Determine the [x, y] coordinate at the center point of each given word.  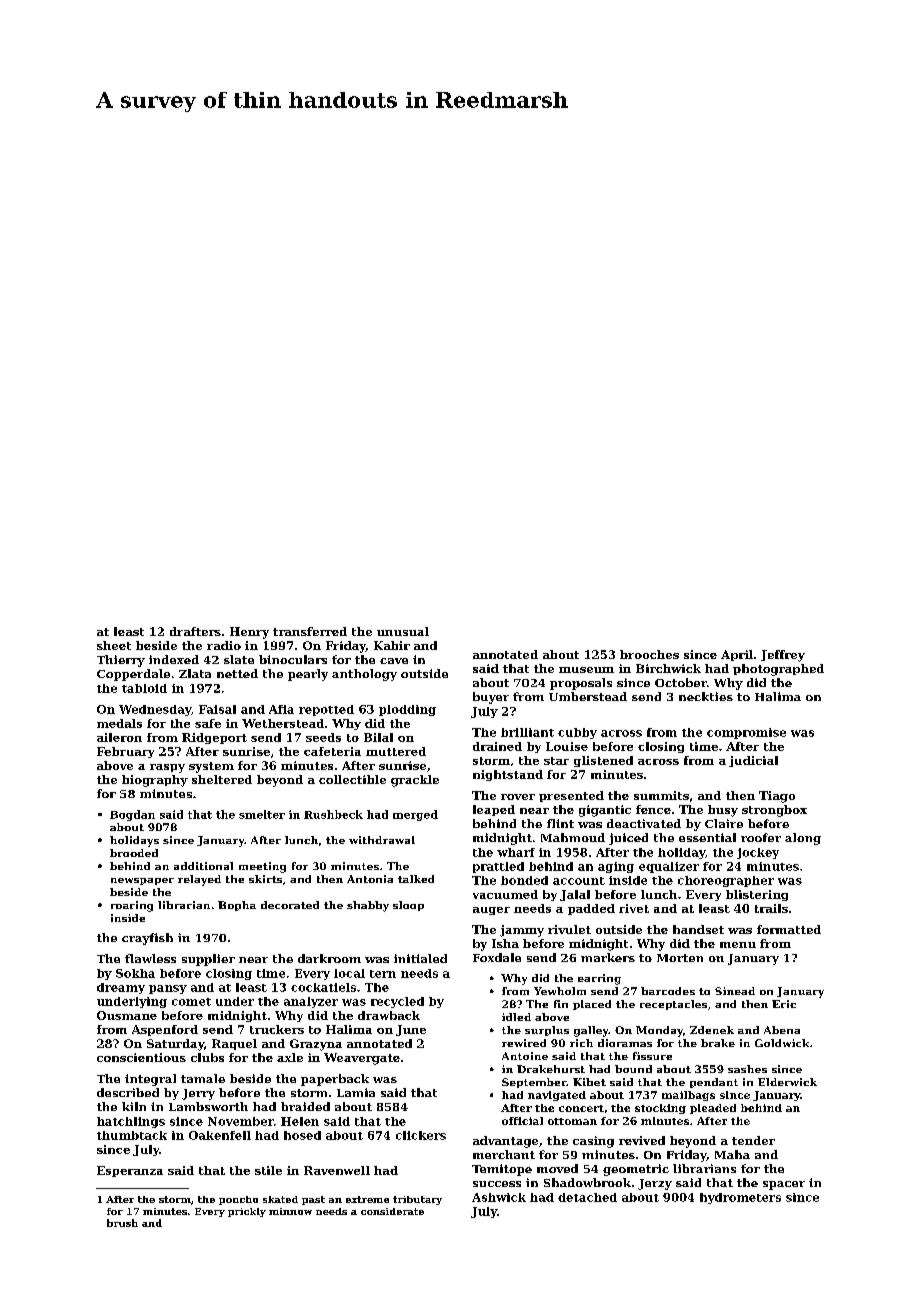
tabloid [144, 688]
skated [280, 1199]
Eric [784, 1004]
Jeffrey [783, 656]
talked [416, 879]
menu [738, 945]
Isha [505, 943]
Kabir [392, 645]
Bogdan [132, 815]
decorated [290, 905]
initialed [420, 958]
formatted [789, 929]
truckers [277, 1029]
